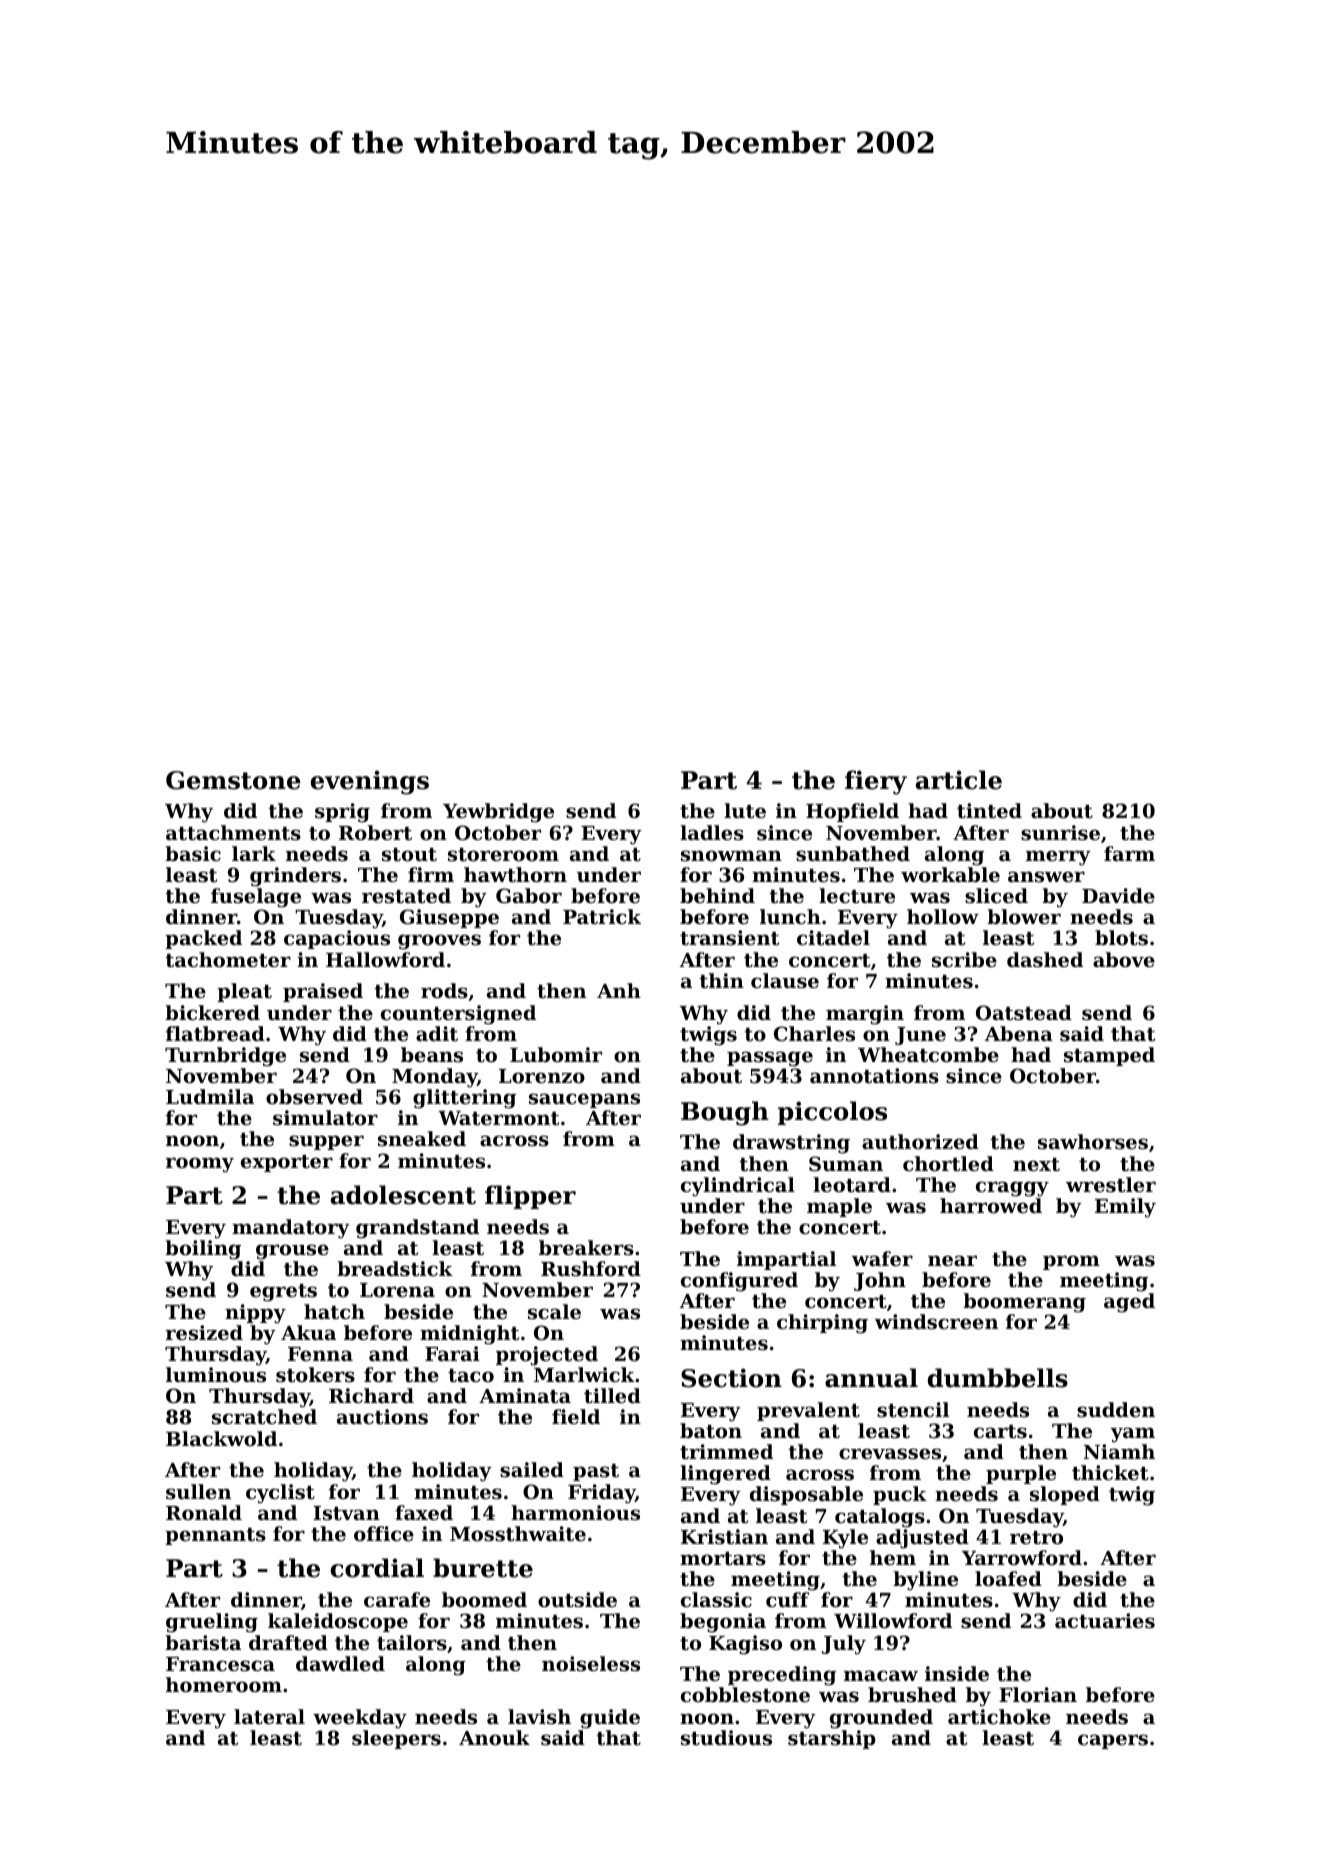 Image resolution: width=1321 pixels, height=1868 pixels. I want to click on restated, so click(406, 896).
